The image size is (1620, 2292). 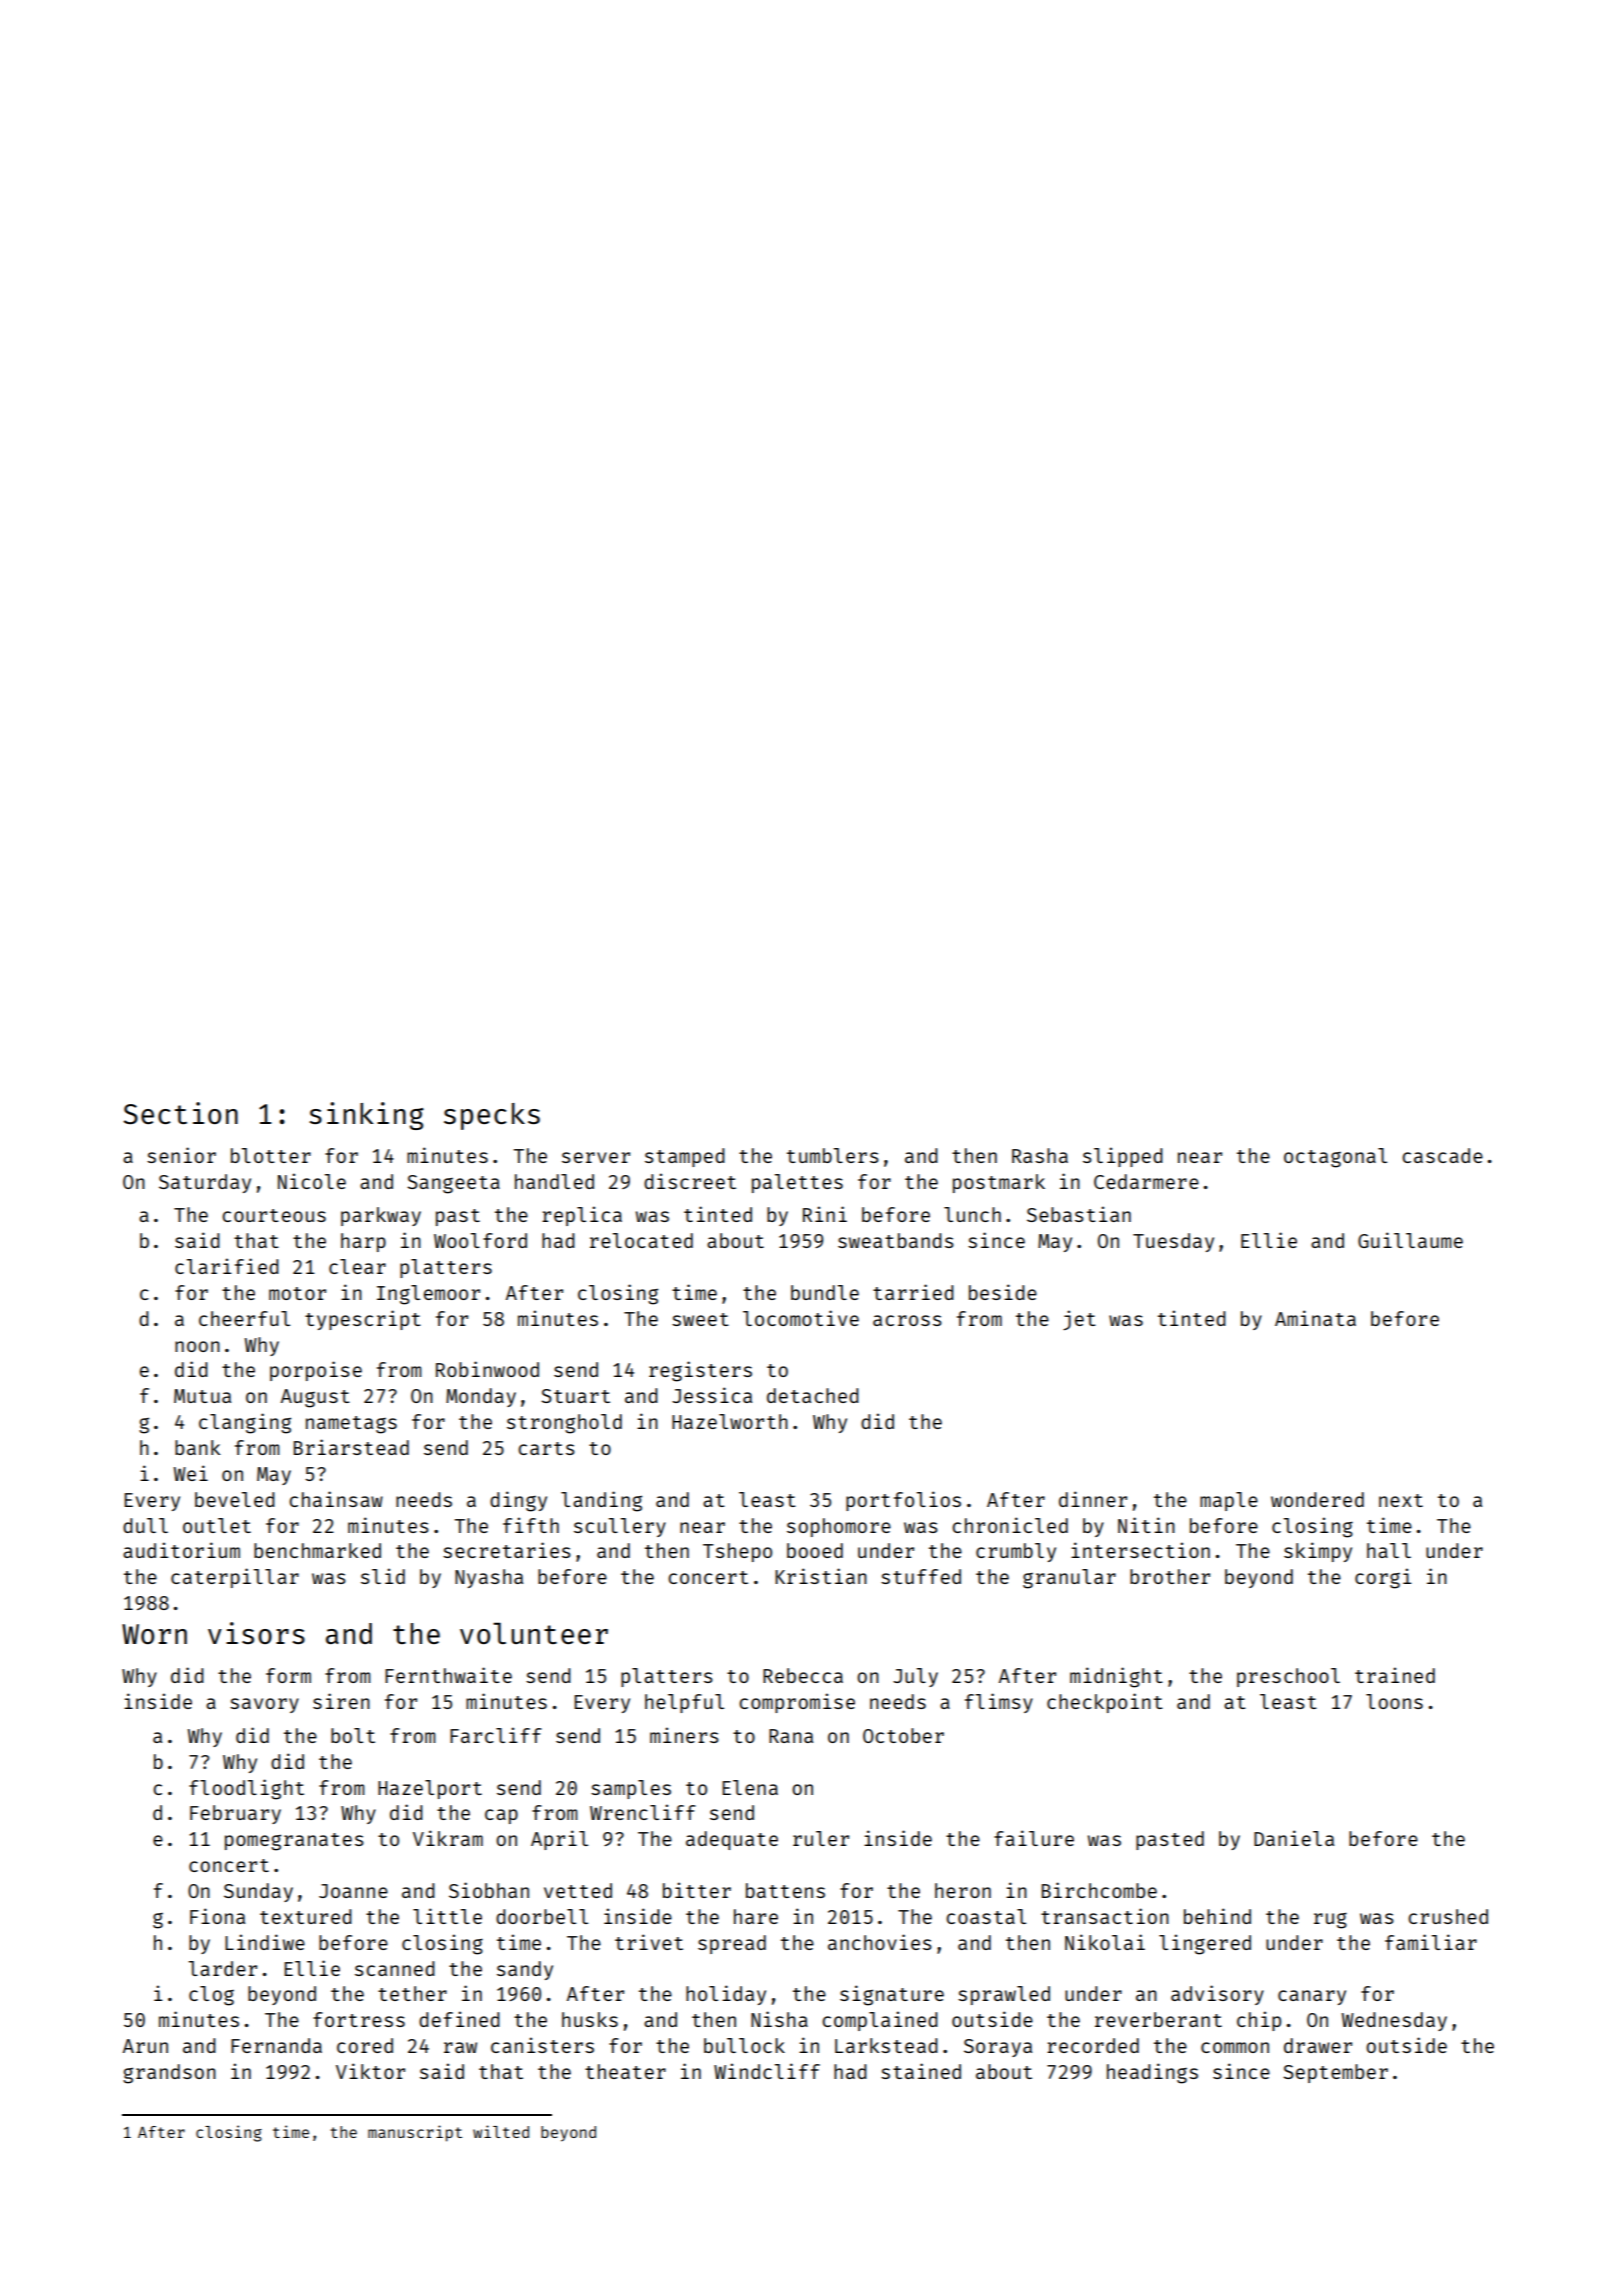 I want to click on bank, so click(x=198, y=1447).
